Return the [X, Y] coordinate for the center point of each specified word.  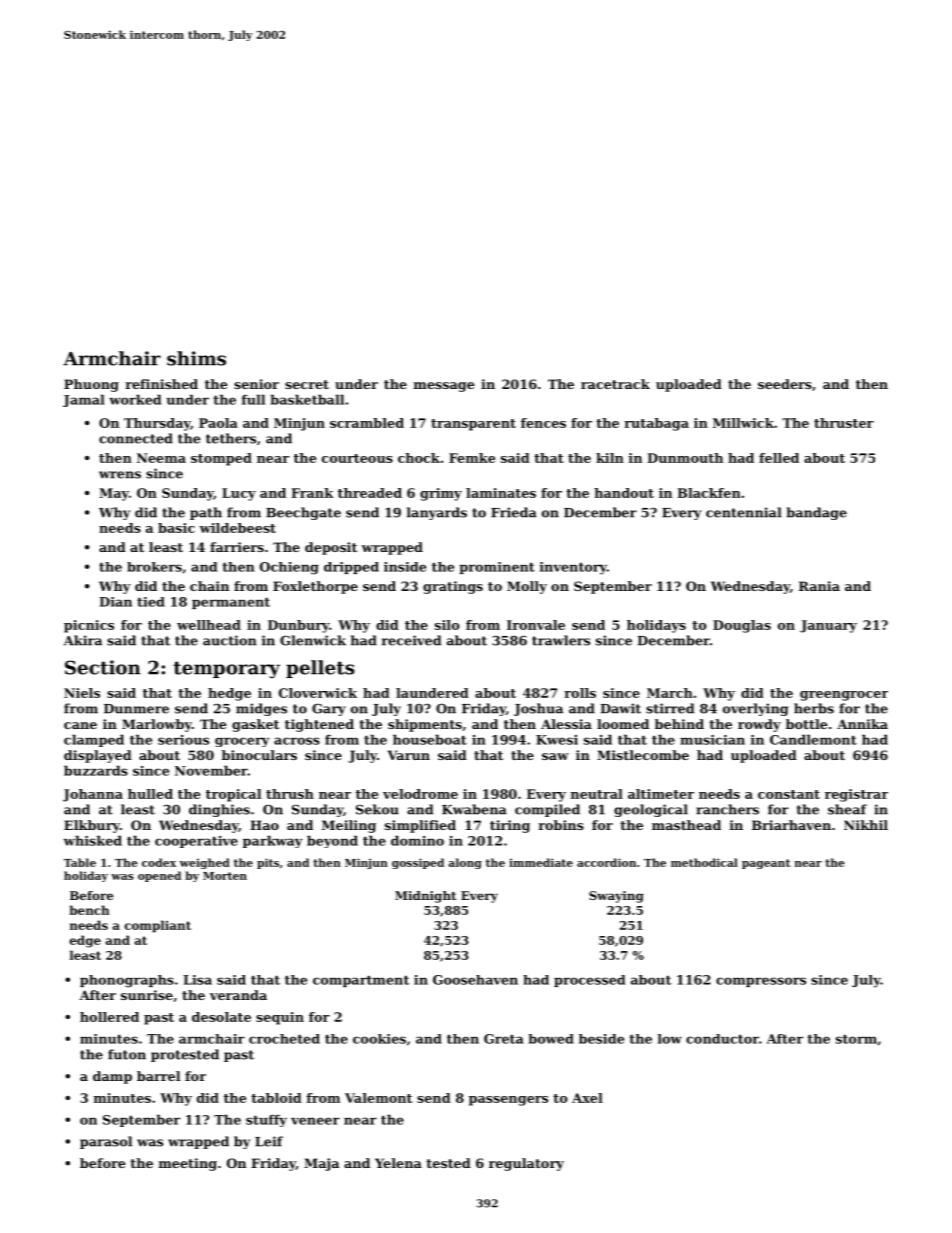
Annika [862, 724]
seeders [785, 384]
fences [543, 423]
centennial [744, 512]
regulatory [526, 1164]
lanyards [437, 513]
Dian [115, 602]
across [297, 741]
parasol [106, 1142]
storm [856, 1039]
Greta [504, 1039]
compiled [547, 810]
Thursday [157, 424]
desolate [221, 1017]
